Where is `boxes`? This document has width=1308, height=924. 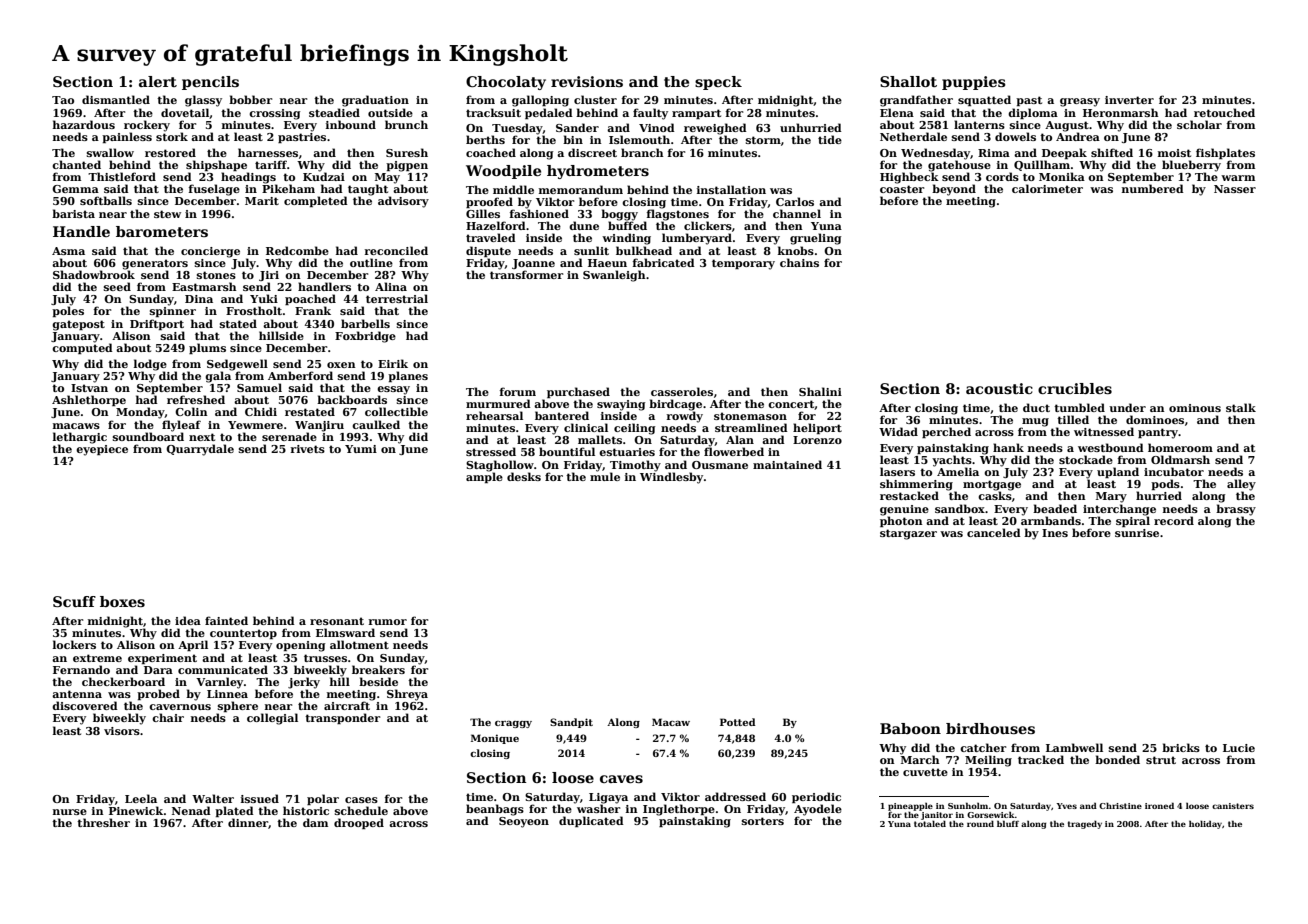 boxes is located at coordinates (122, 601).
